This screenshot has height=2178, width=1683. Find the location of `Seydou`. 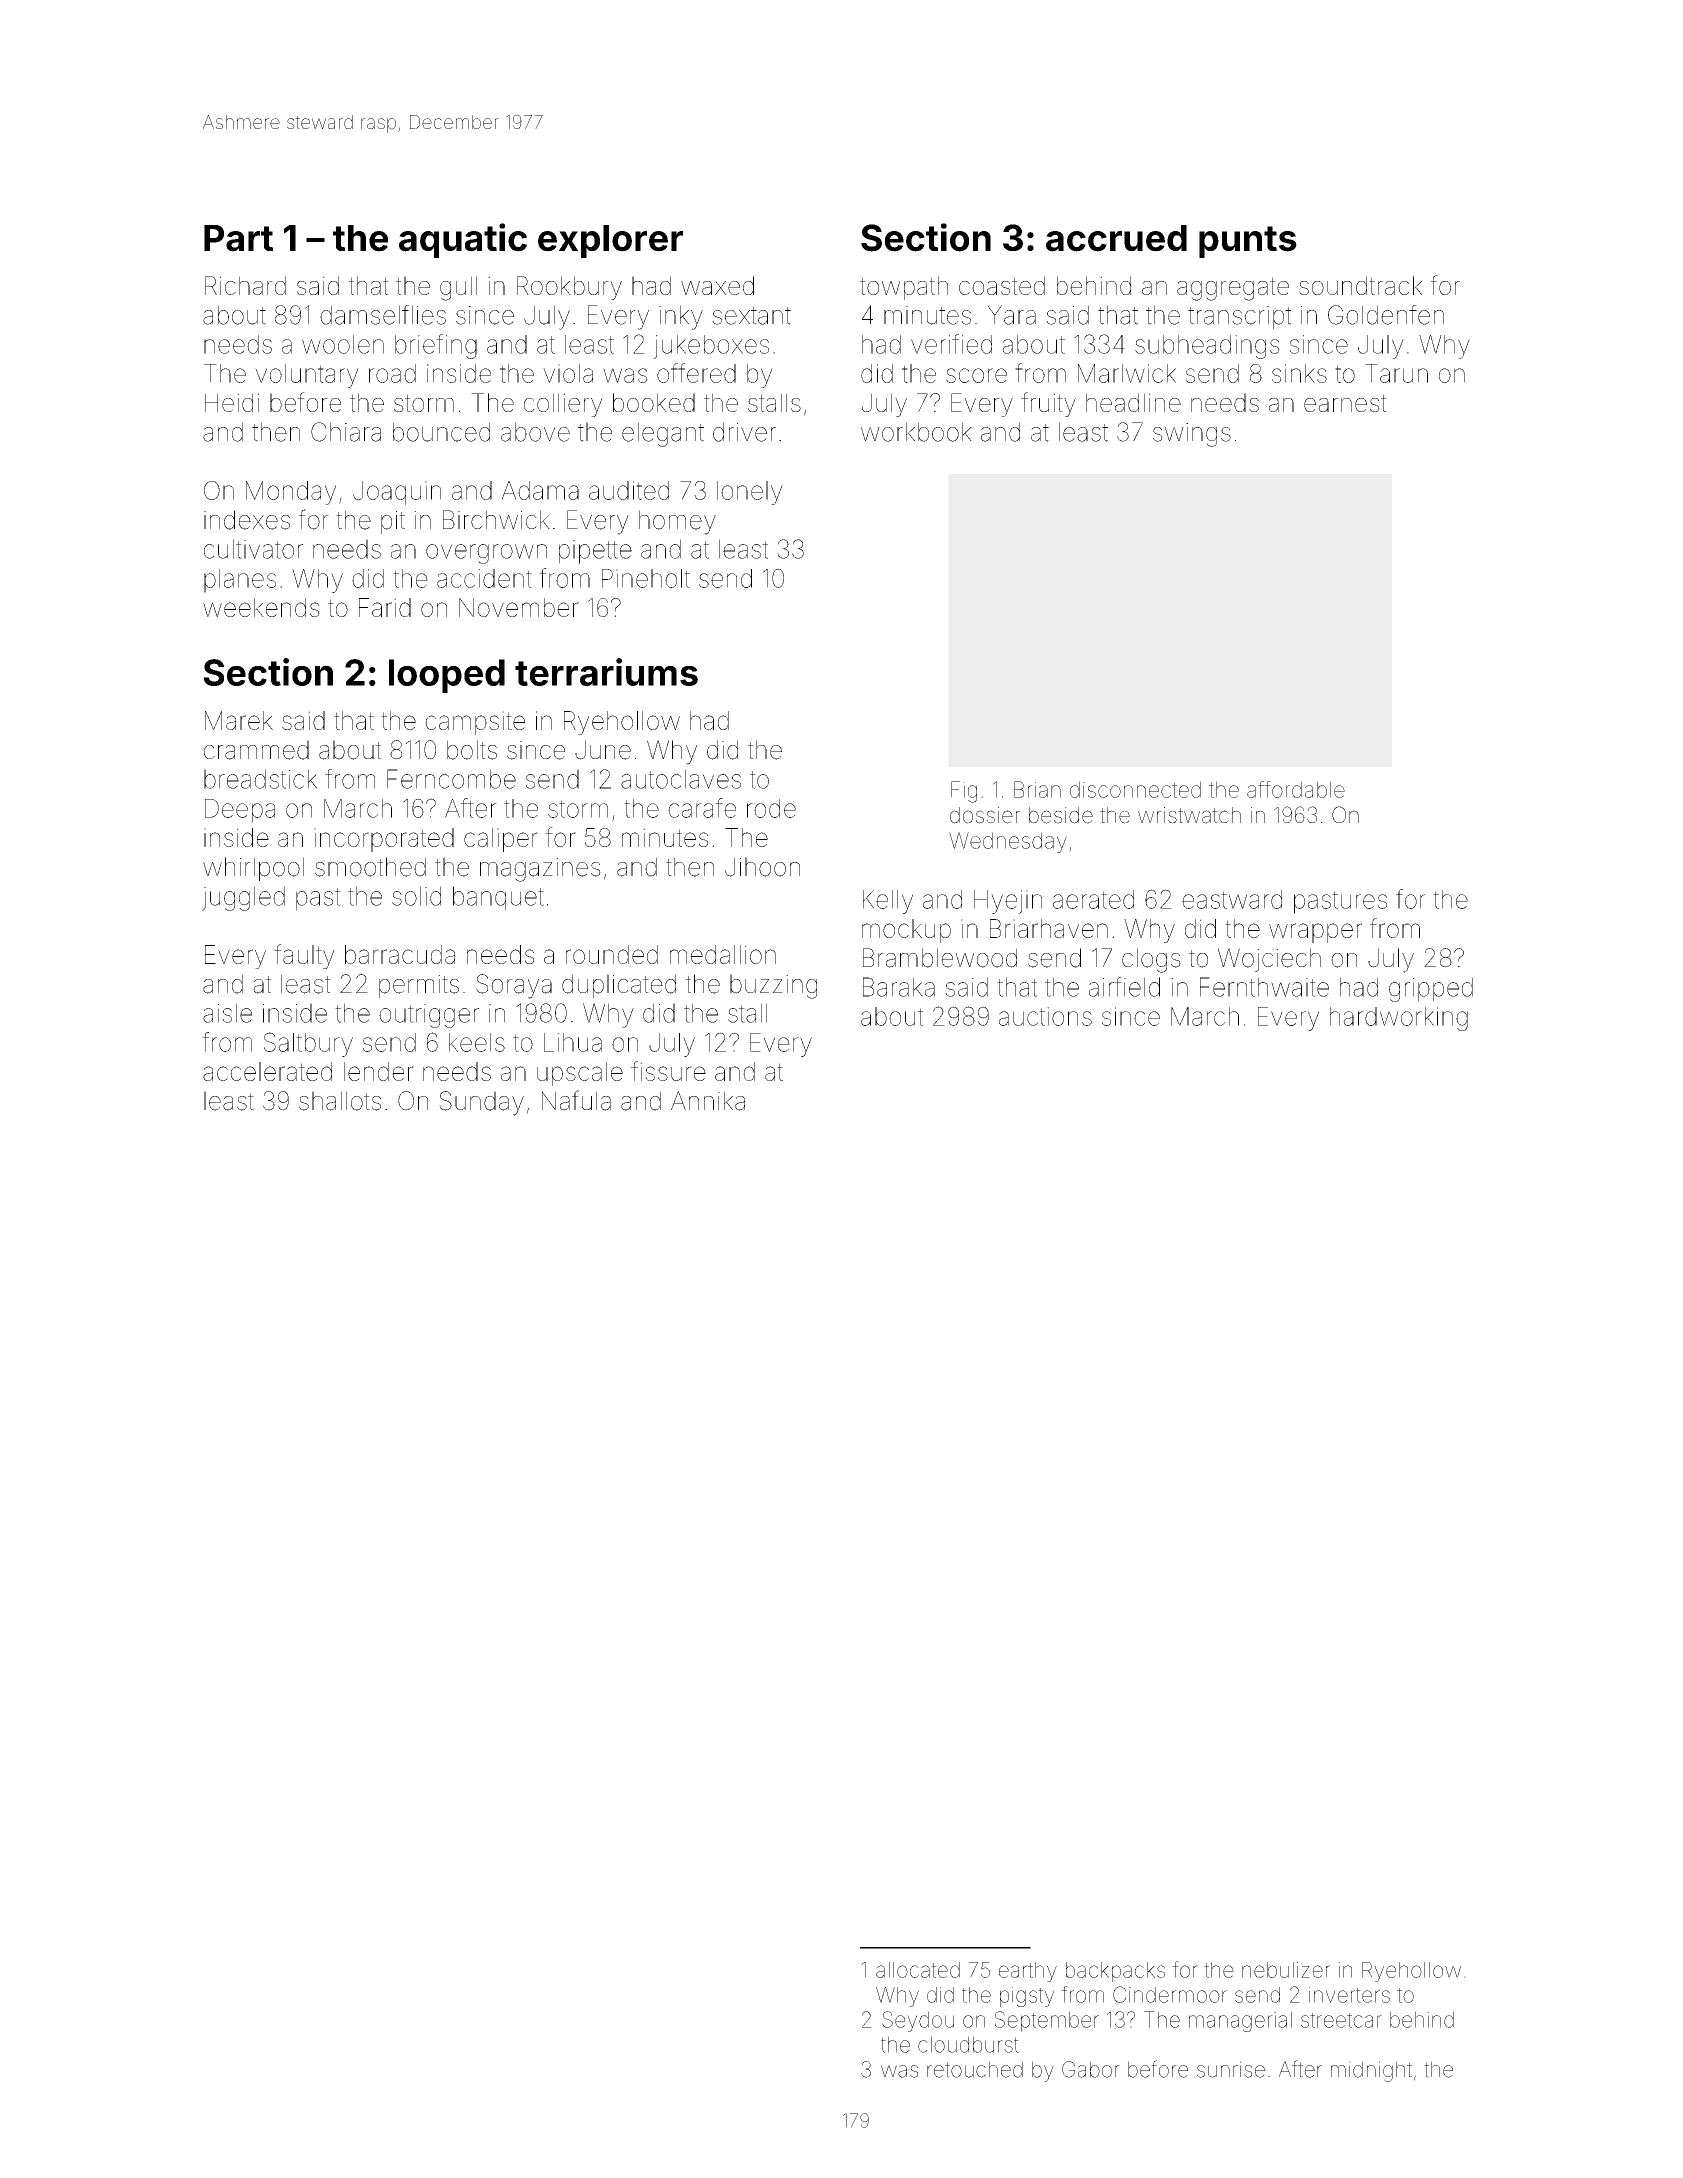

Seydou is located at coordinates (918, 2021).
